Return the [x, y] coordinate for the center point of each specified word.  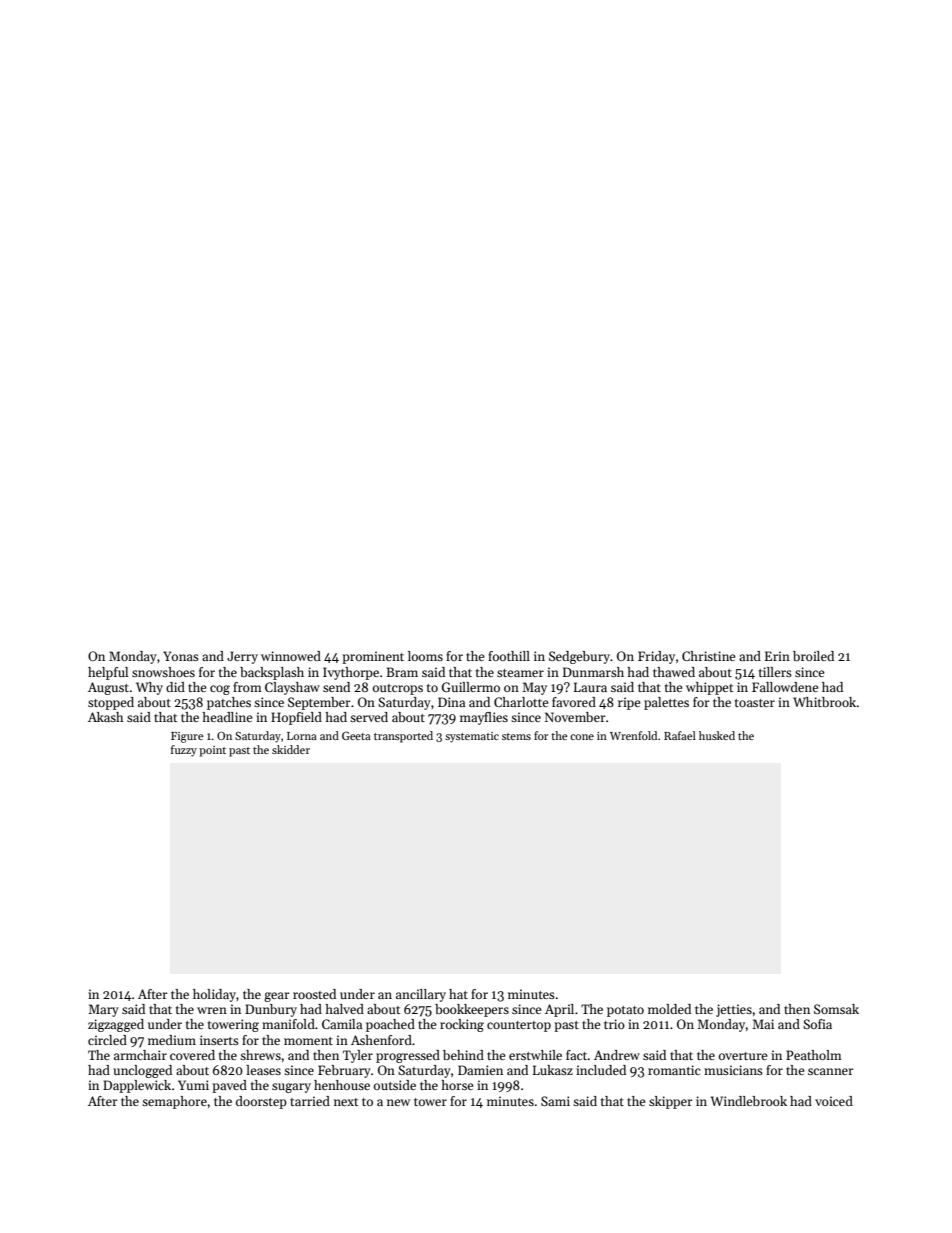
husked [717, 735]
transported [403, 737]
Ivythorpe [351, 673]
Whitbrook [825, 702]
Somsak [836, 1009]
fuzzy [184, 751]
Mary [103, 1010]
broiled [813, 656]
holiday [214, 995]
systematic [472, 737]
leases [263, 1070]
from [247, 687]
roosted [314, 994]
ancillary [421, 995]
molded [669, 1009]
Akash [106, 717]
